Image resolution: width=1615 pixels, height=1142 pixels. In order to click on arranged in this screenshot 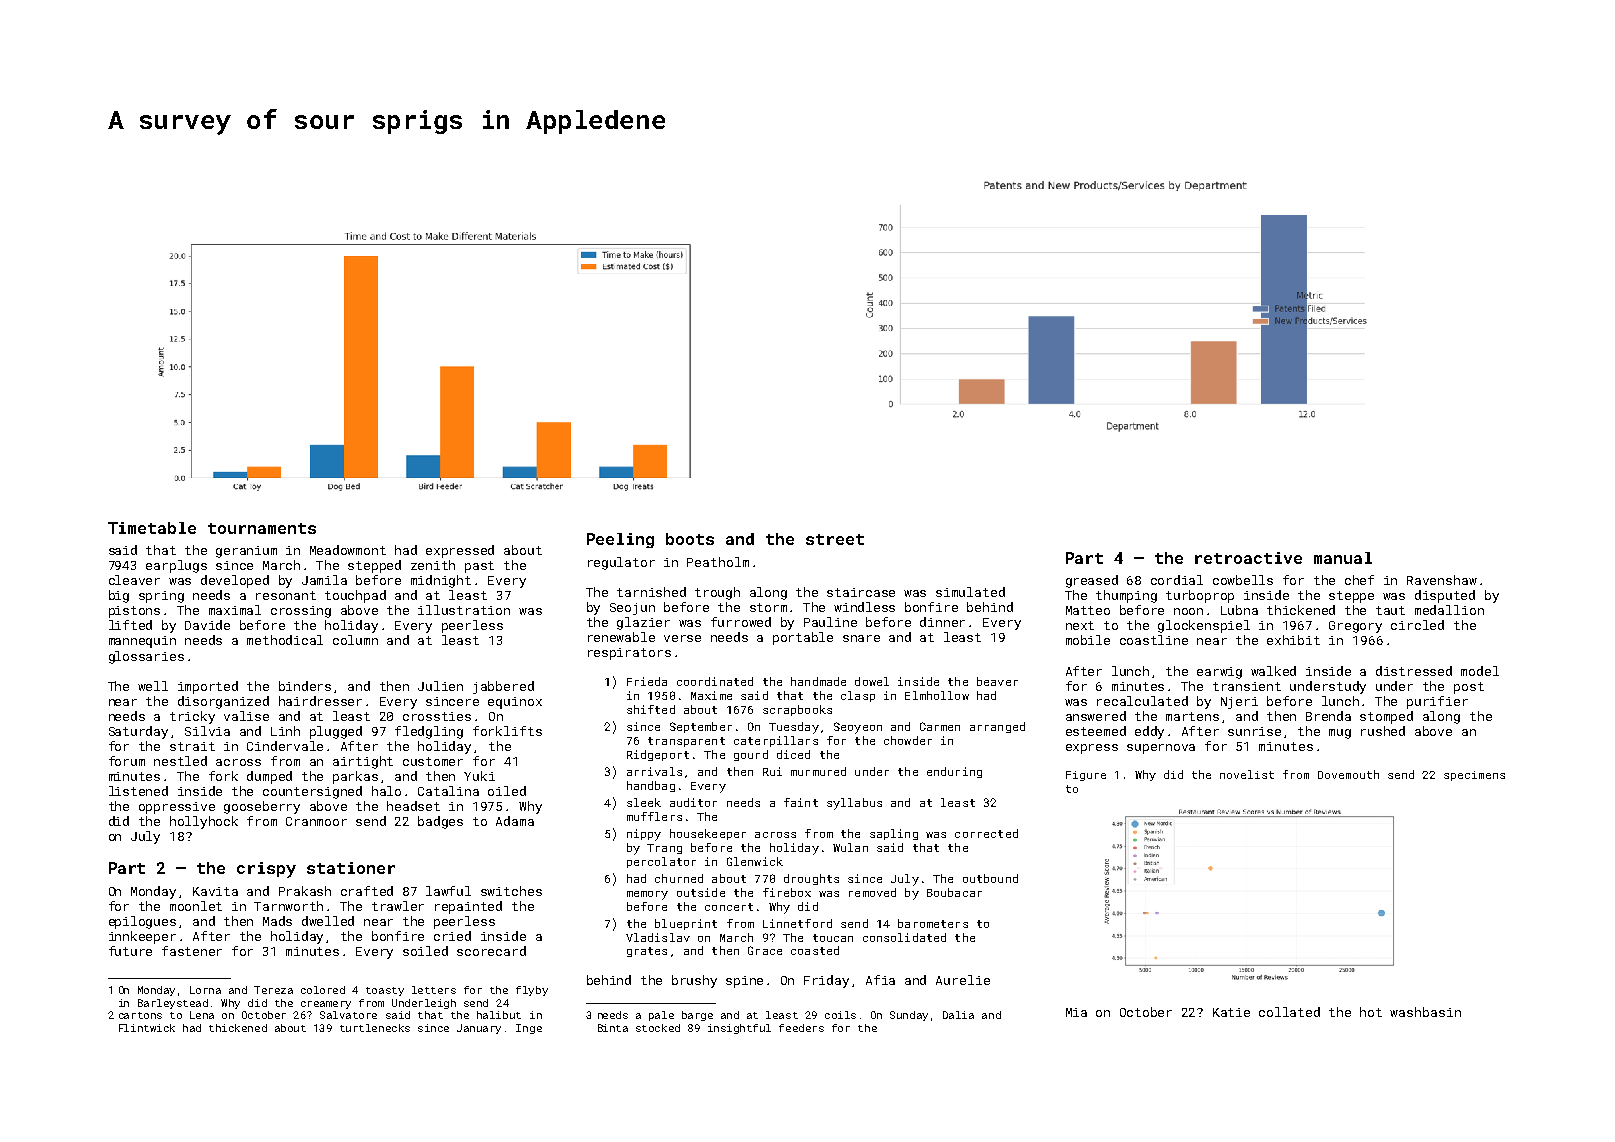, I will do `click(997, 727)`.
